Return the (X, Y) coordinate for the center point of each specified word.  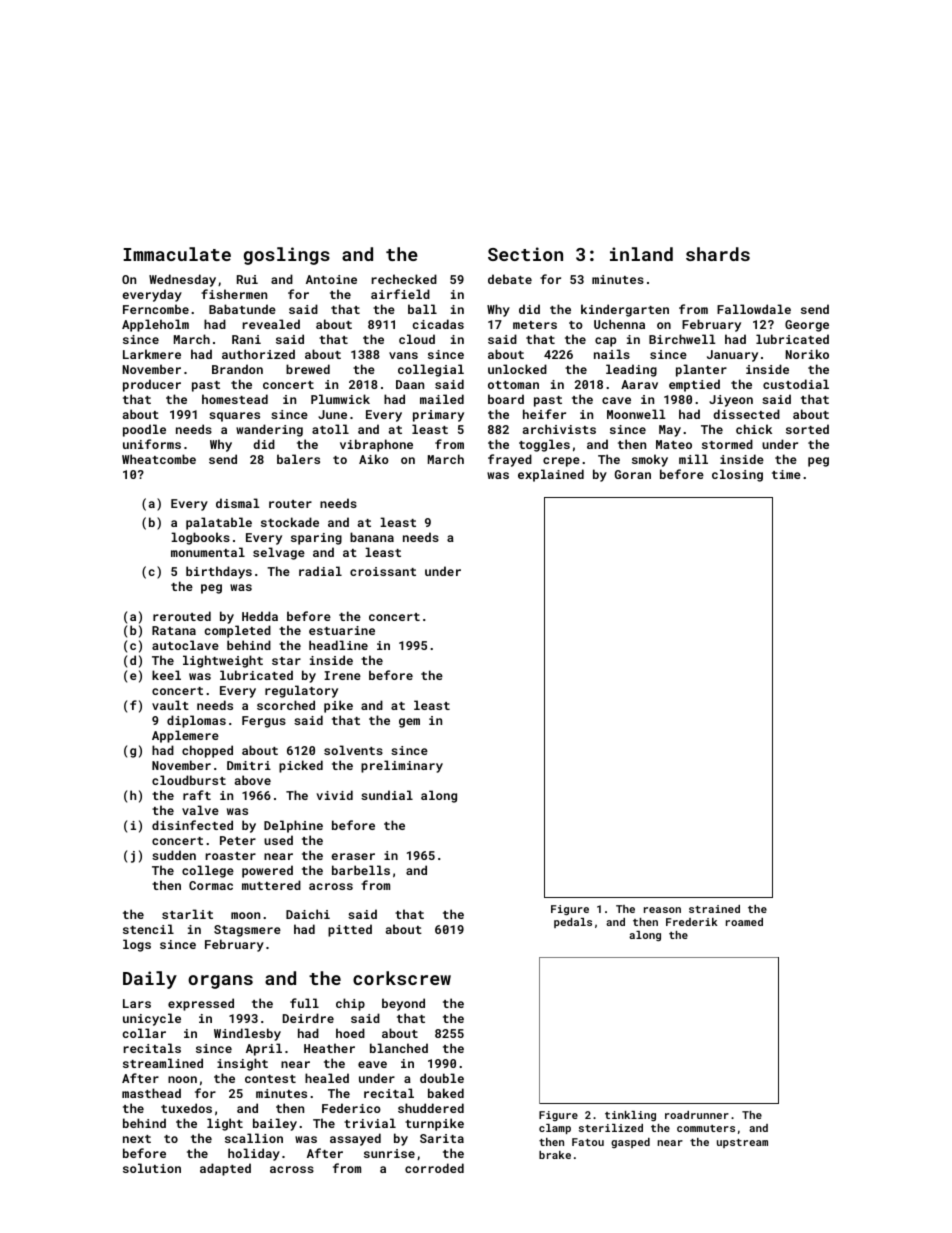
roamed (744, 922)
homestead (235, 399)
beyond (403, 1004)
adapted (225, 1169)
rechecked (404, 279)
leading (631, 370)
